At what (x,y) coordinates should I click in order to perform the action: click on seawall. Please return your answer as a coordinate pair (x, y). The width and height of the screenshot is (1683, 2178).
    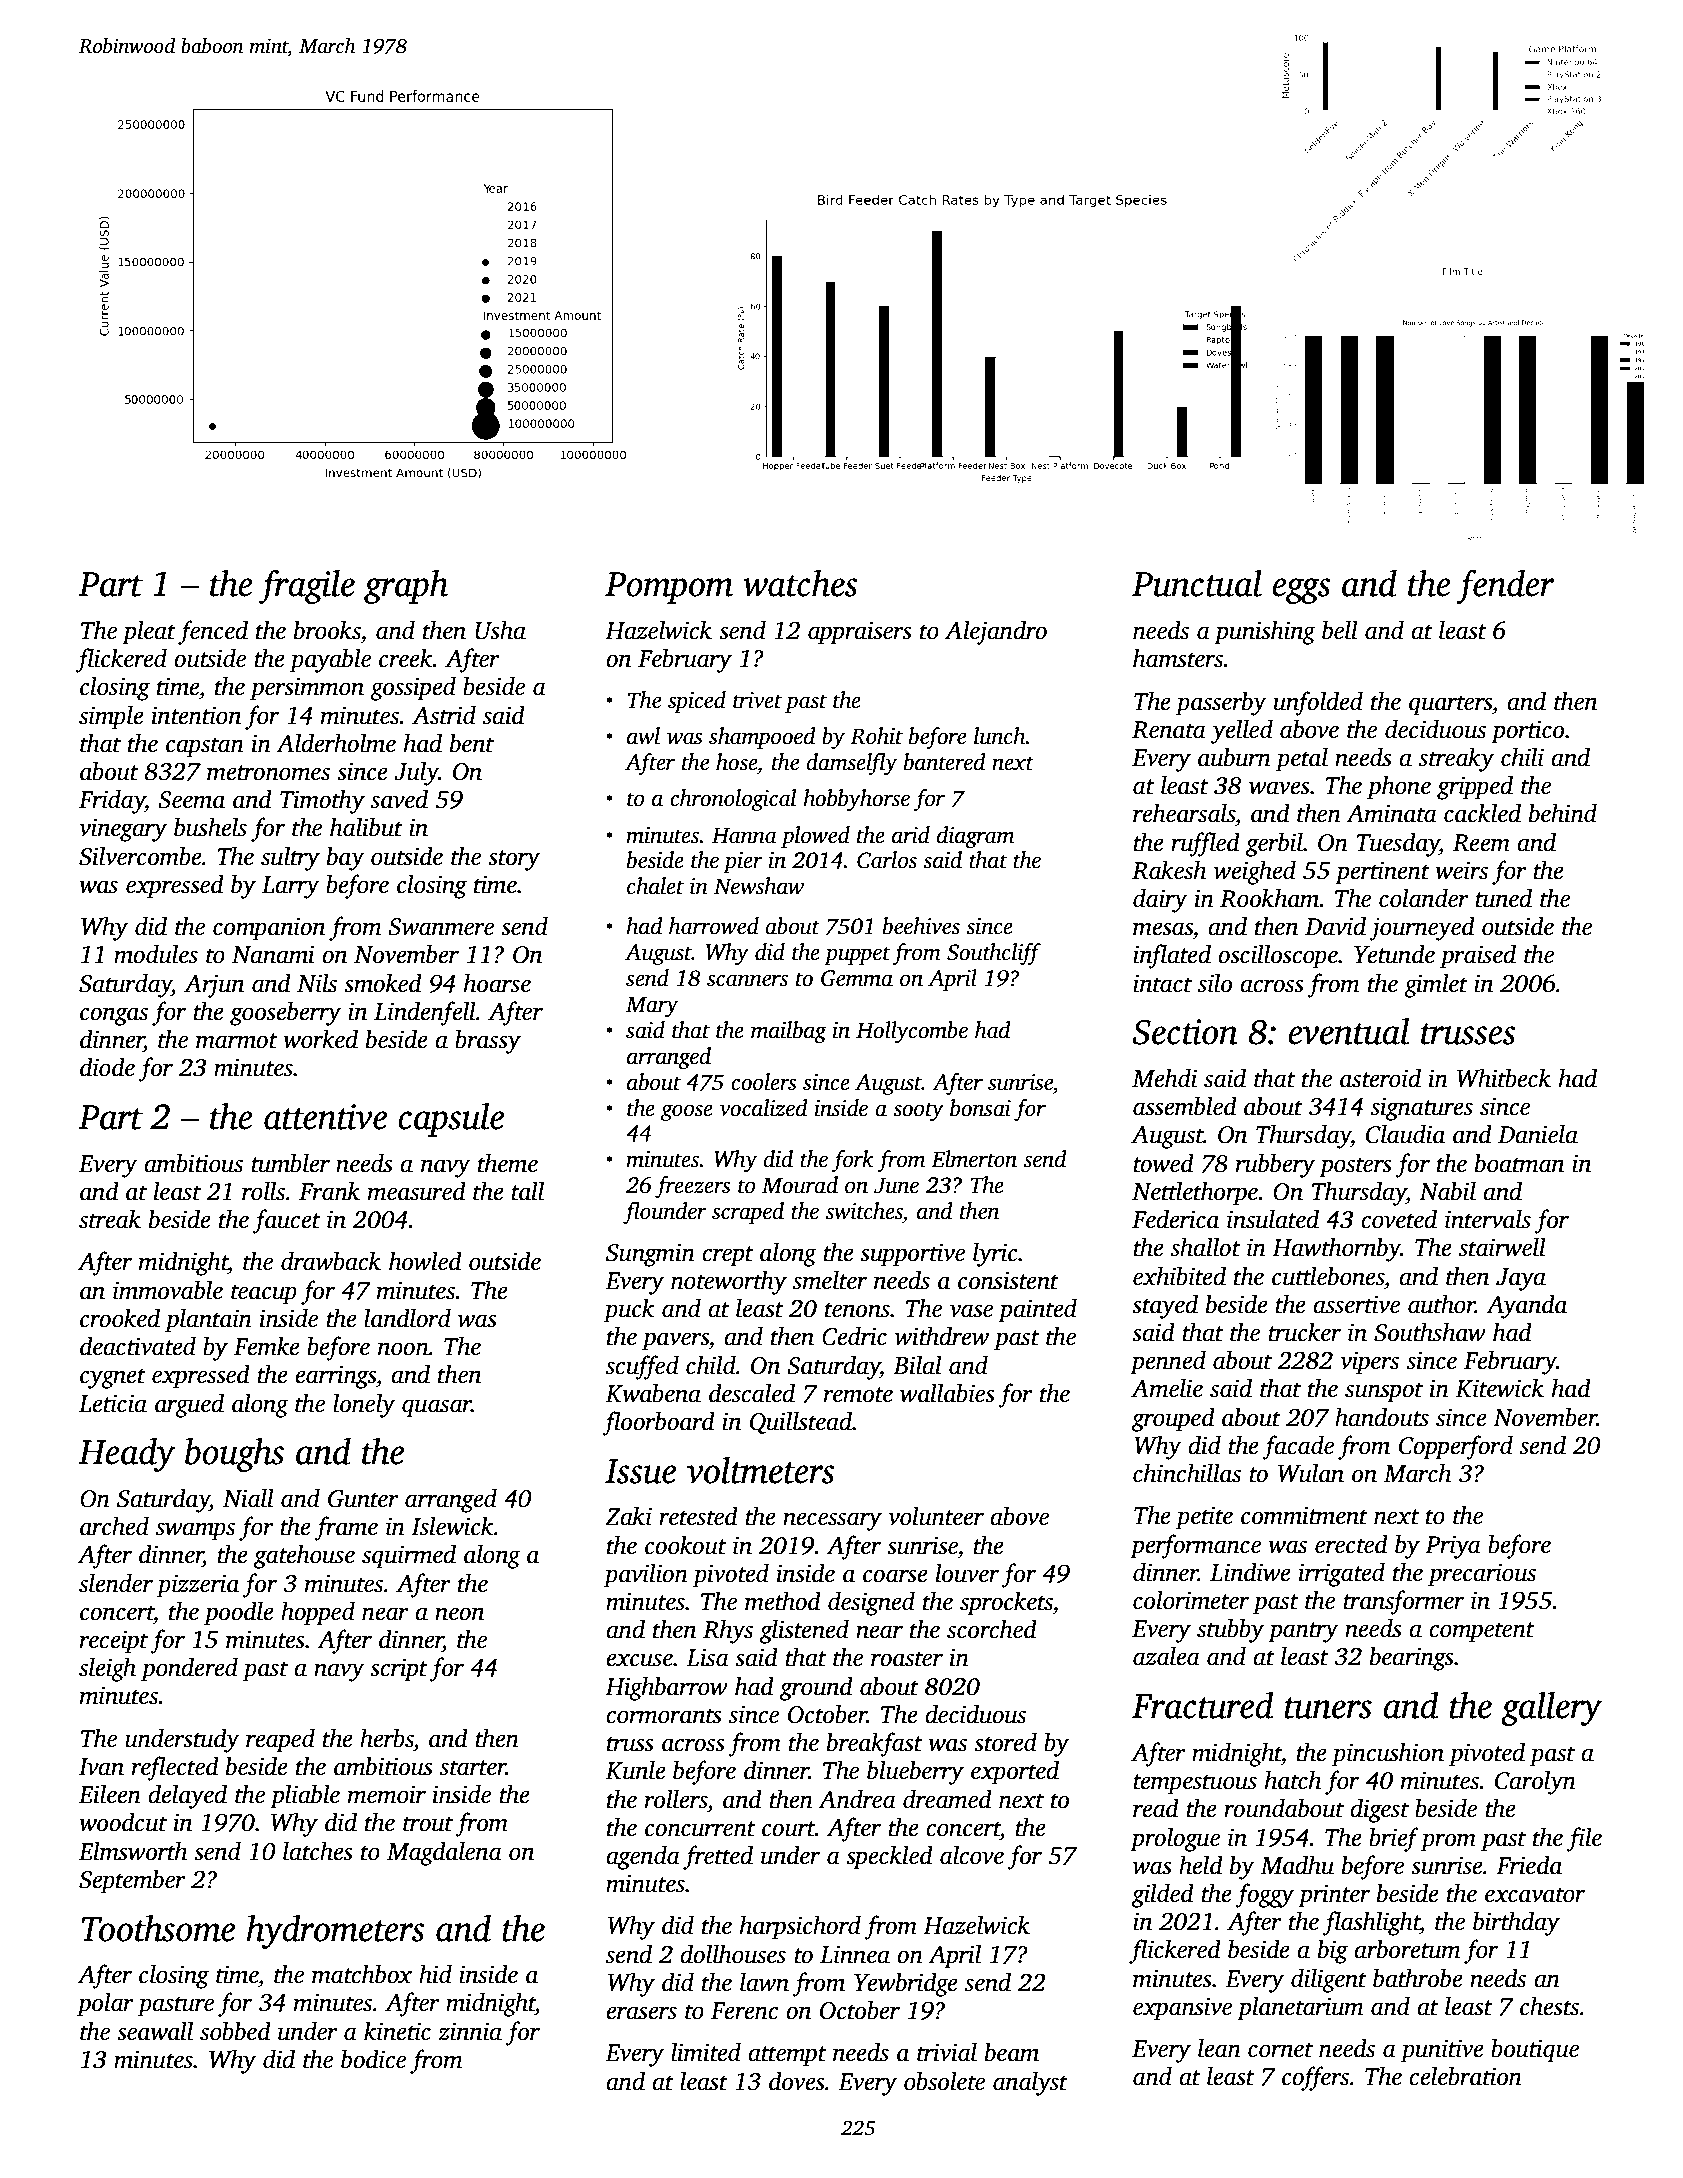
    Looking at the image, I should click on (155, 2031).
